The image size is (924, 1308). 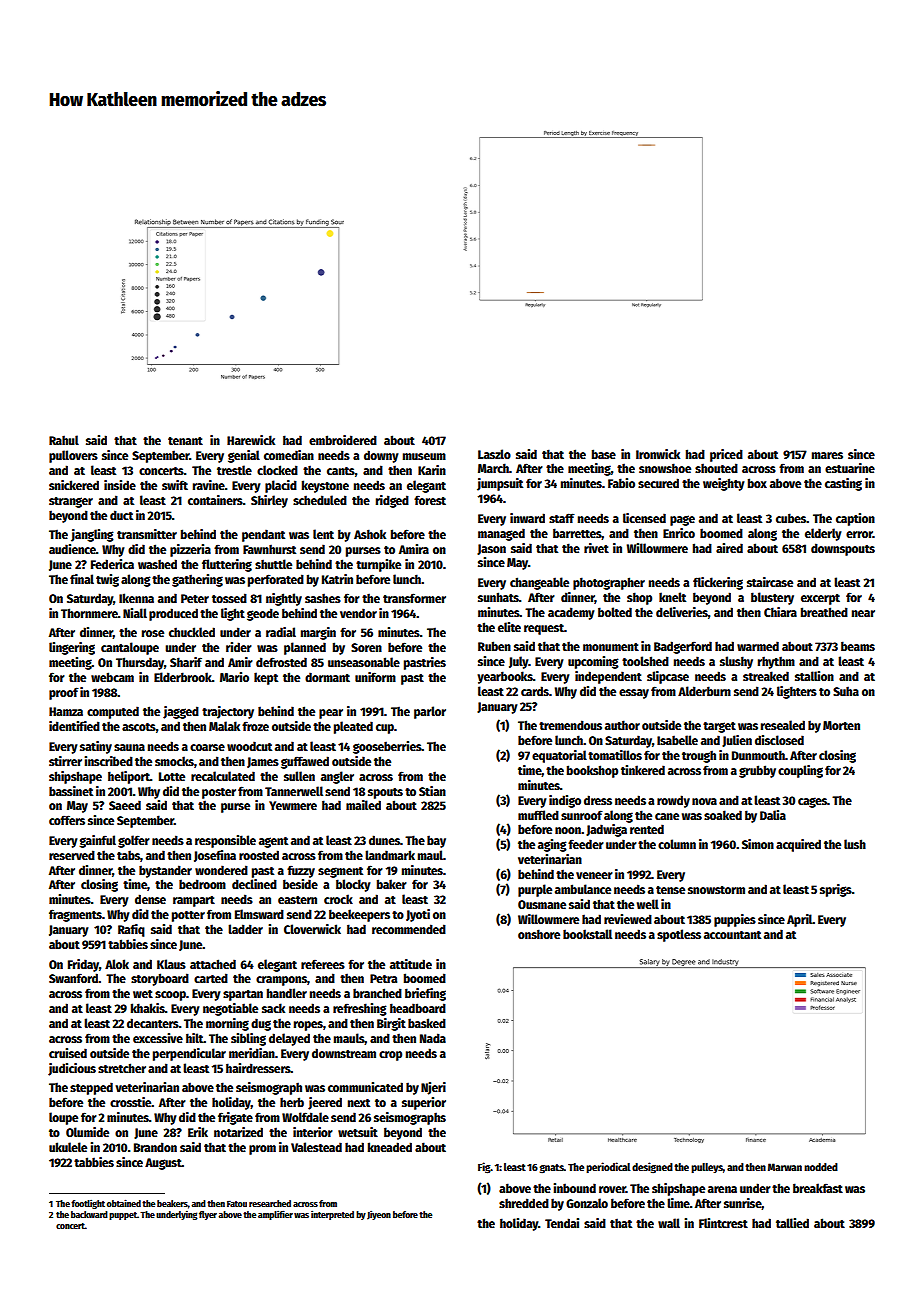 I want to click on interior, so click(x=313, y=1132).
